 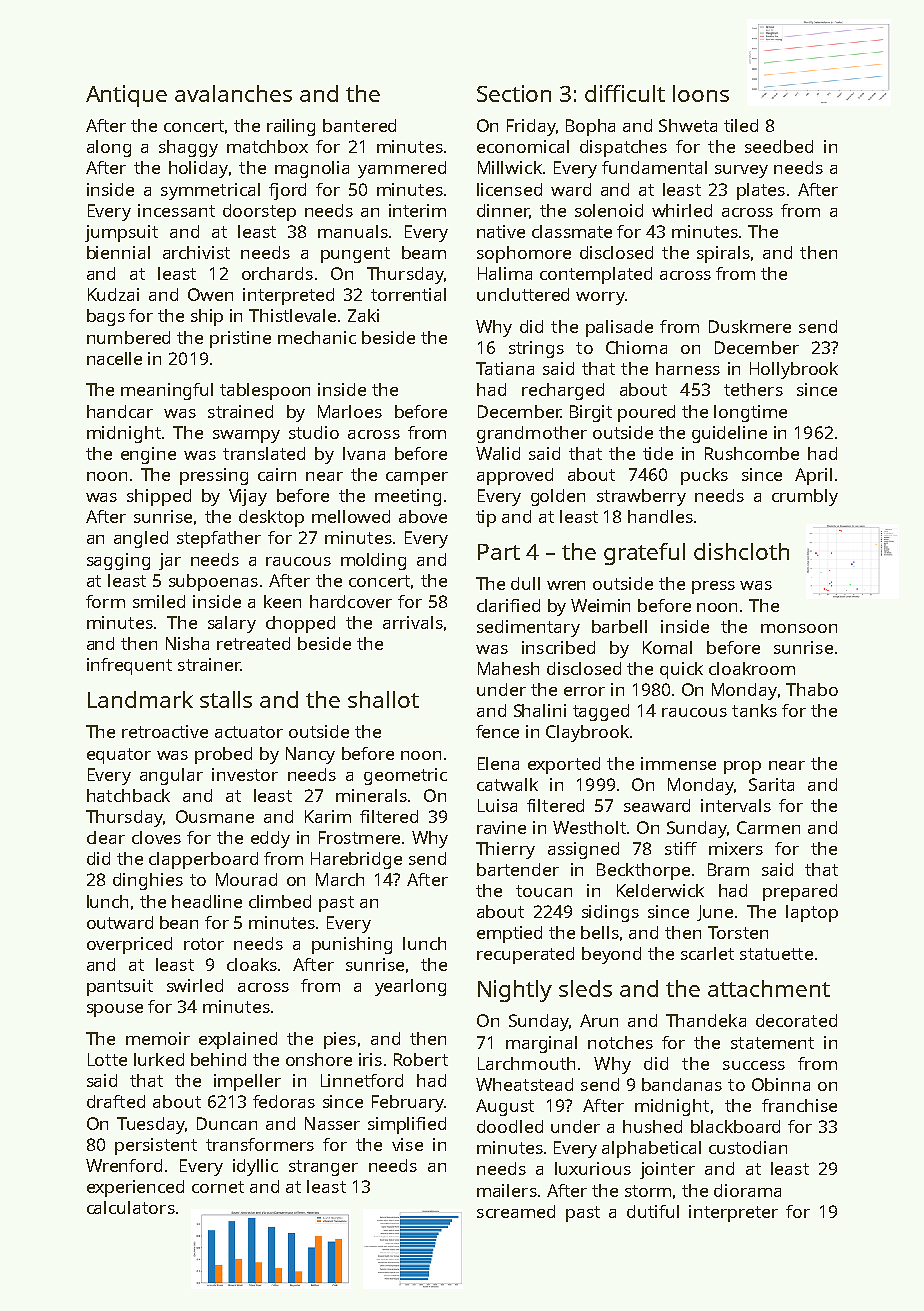 What do you see at coordinates (140, 699) in the page?
I see `Landmark` at bounding box center [140, 699].
